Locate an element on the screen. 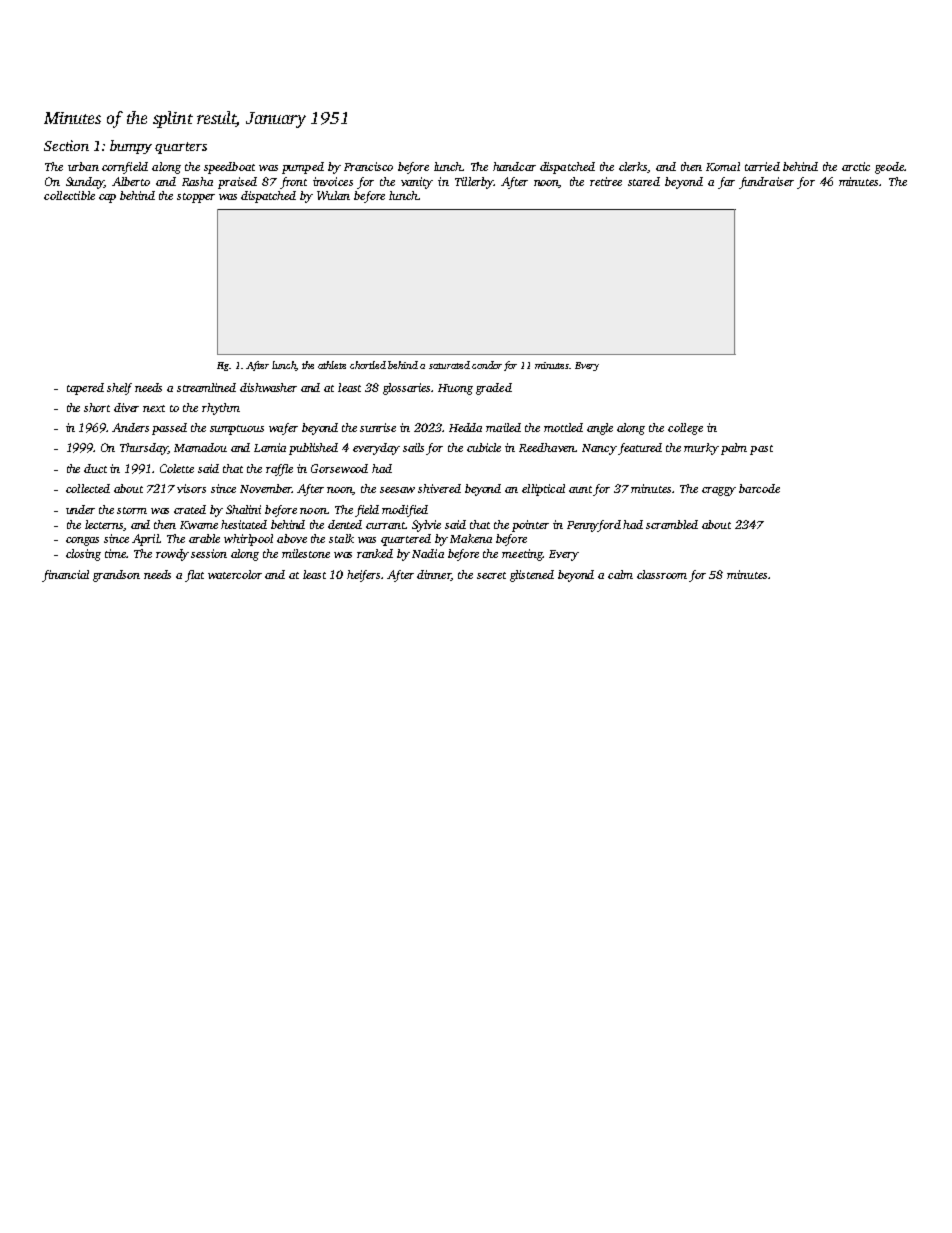 This screenshot has height=1233, width=952. Mamadou is located at coordinates (200, 447).
